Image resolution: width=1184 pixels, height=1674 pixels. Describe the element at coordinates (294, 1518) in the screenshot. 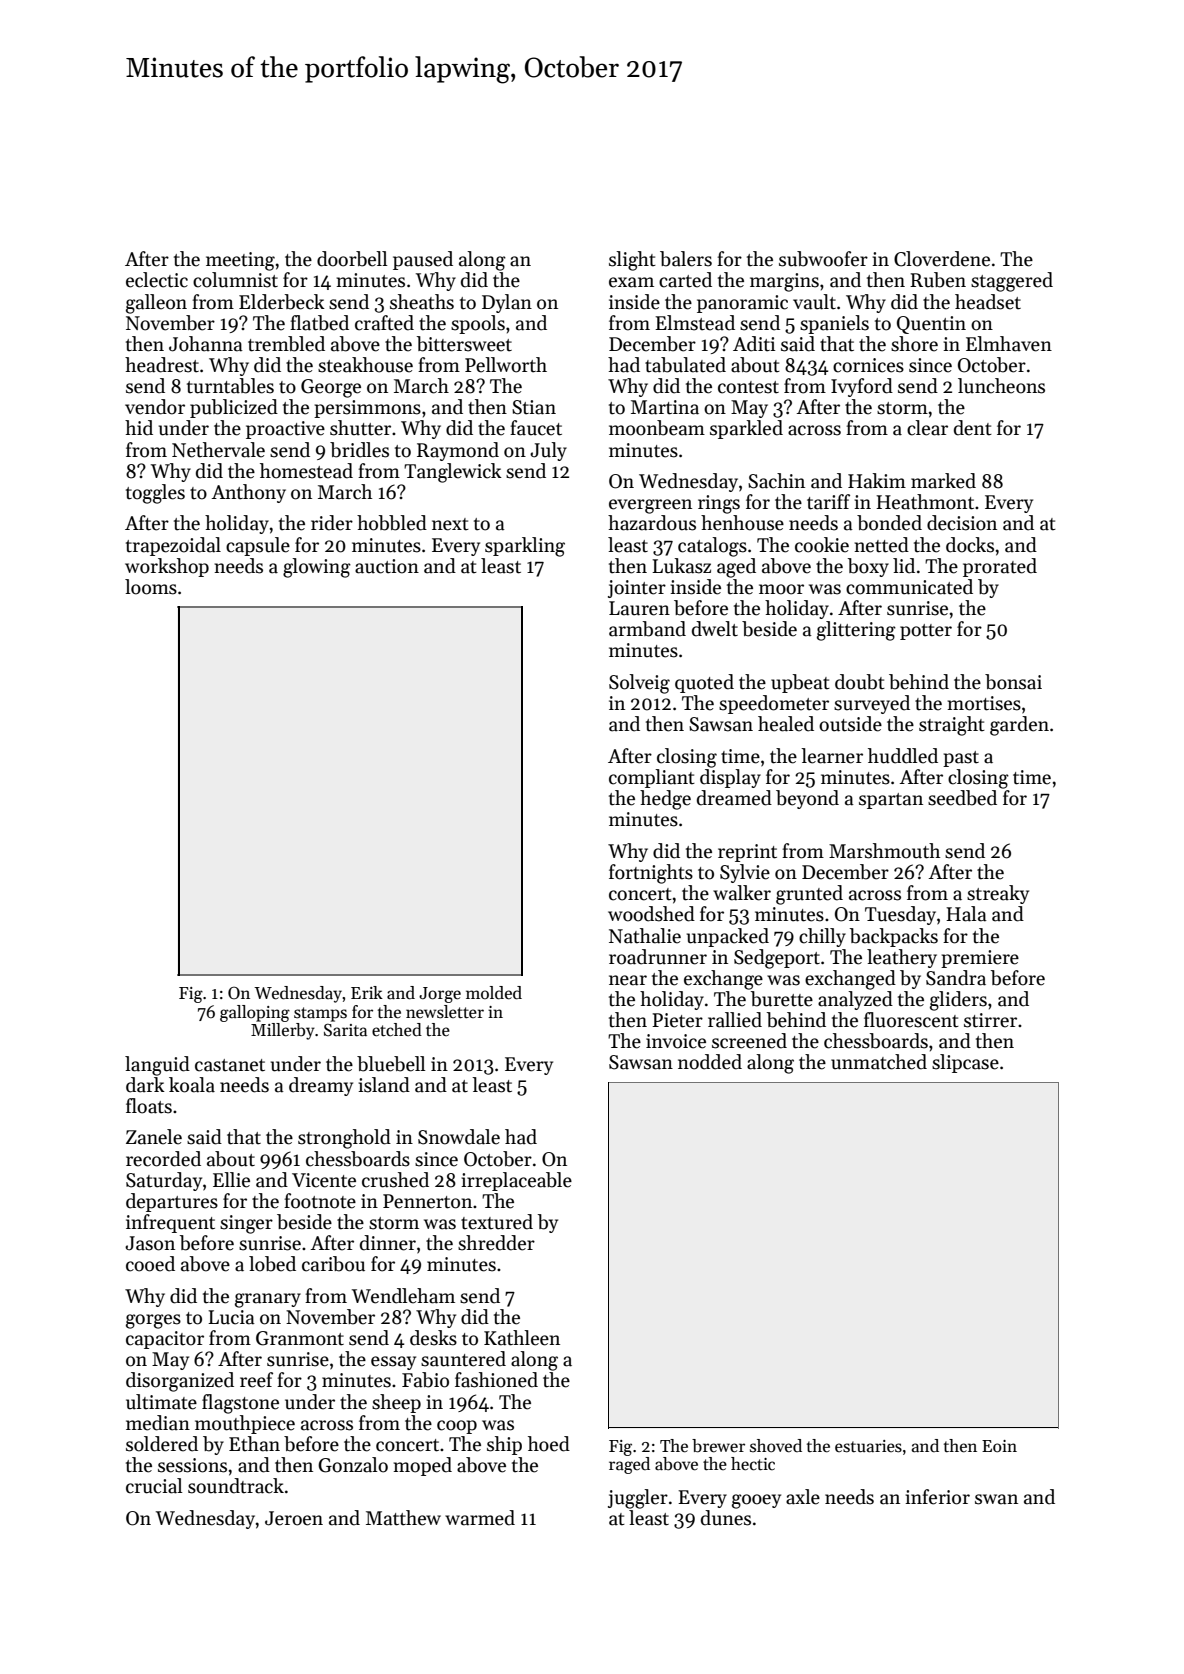

I see `Jeroen` at that location.
